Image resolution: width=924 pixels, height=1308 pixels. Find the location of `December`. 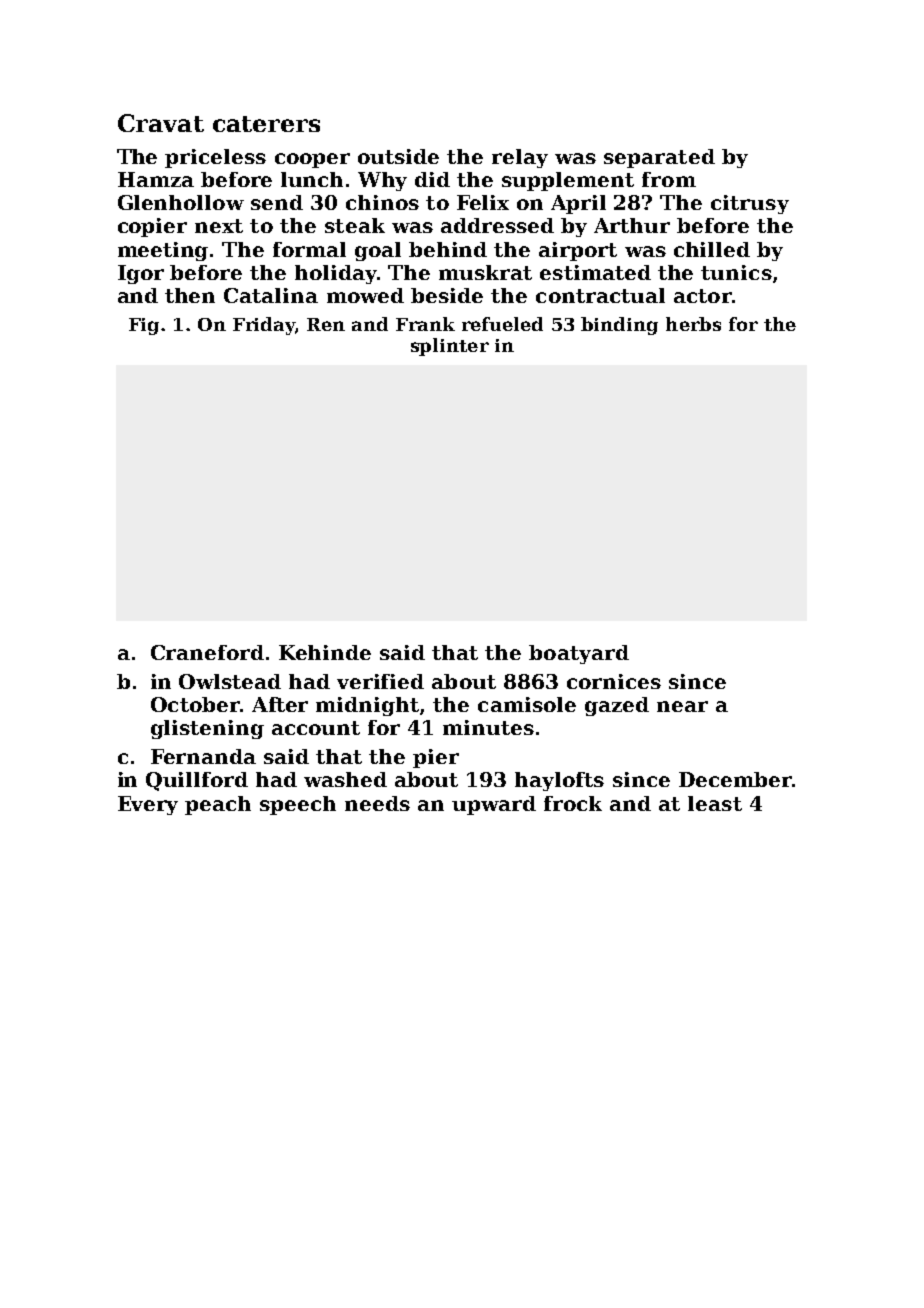

December is located at coordinates (735, 779).
